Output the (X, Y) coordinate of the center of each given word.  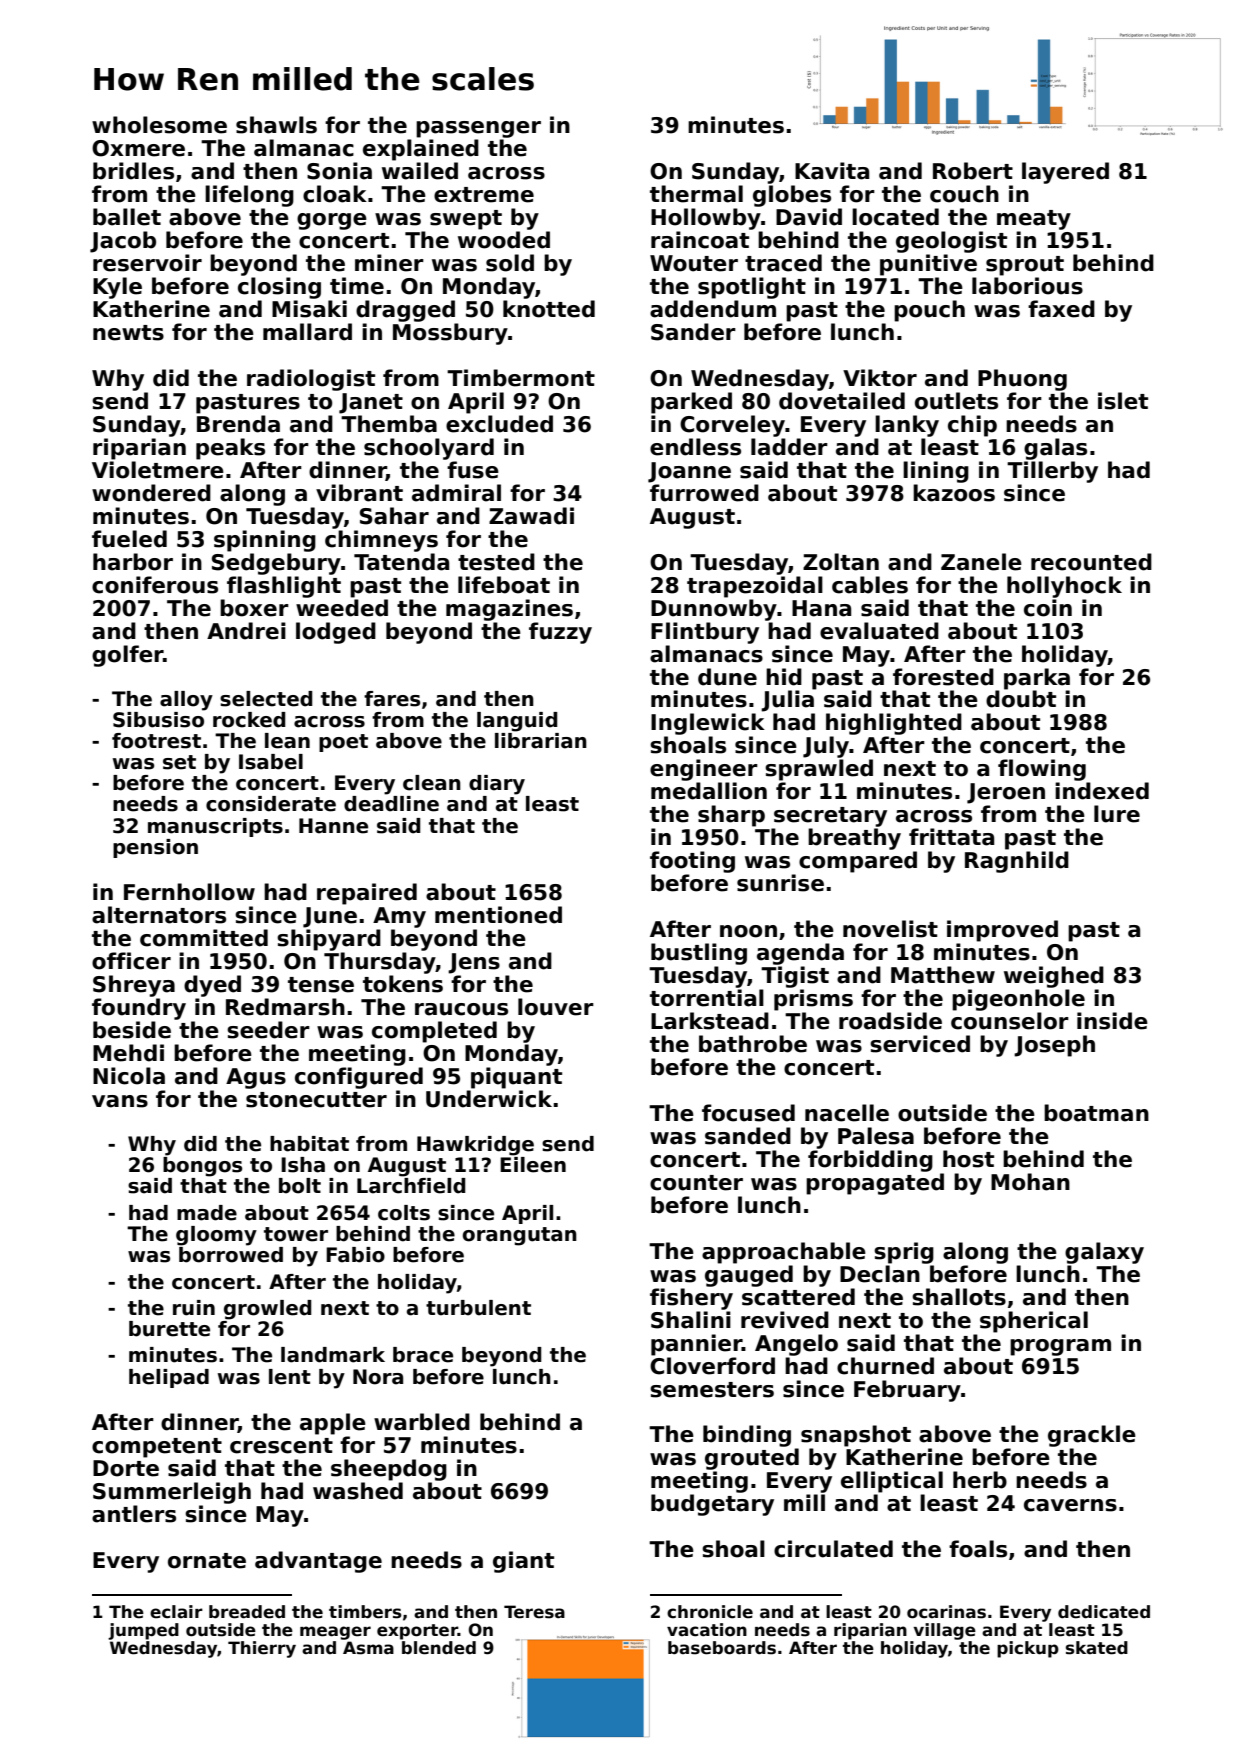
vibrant (359, 493)
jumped (143, 1631)
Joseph (1054, 1046)
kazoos (954, 493)
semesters (712, 1390)
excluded (499, 424)
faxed (1061, 309)
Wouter (694, 263)
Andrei (246, 631)
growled (268, 1310)
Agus (256, 1078)
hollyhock (1064, 587)
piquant (516, 1078)
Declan (880, 1274)
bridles (133, 171)
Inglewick (708, 724)
